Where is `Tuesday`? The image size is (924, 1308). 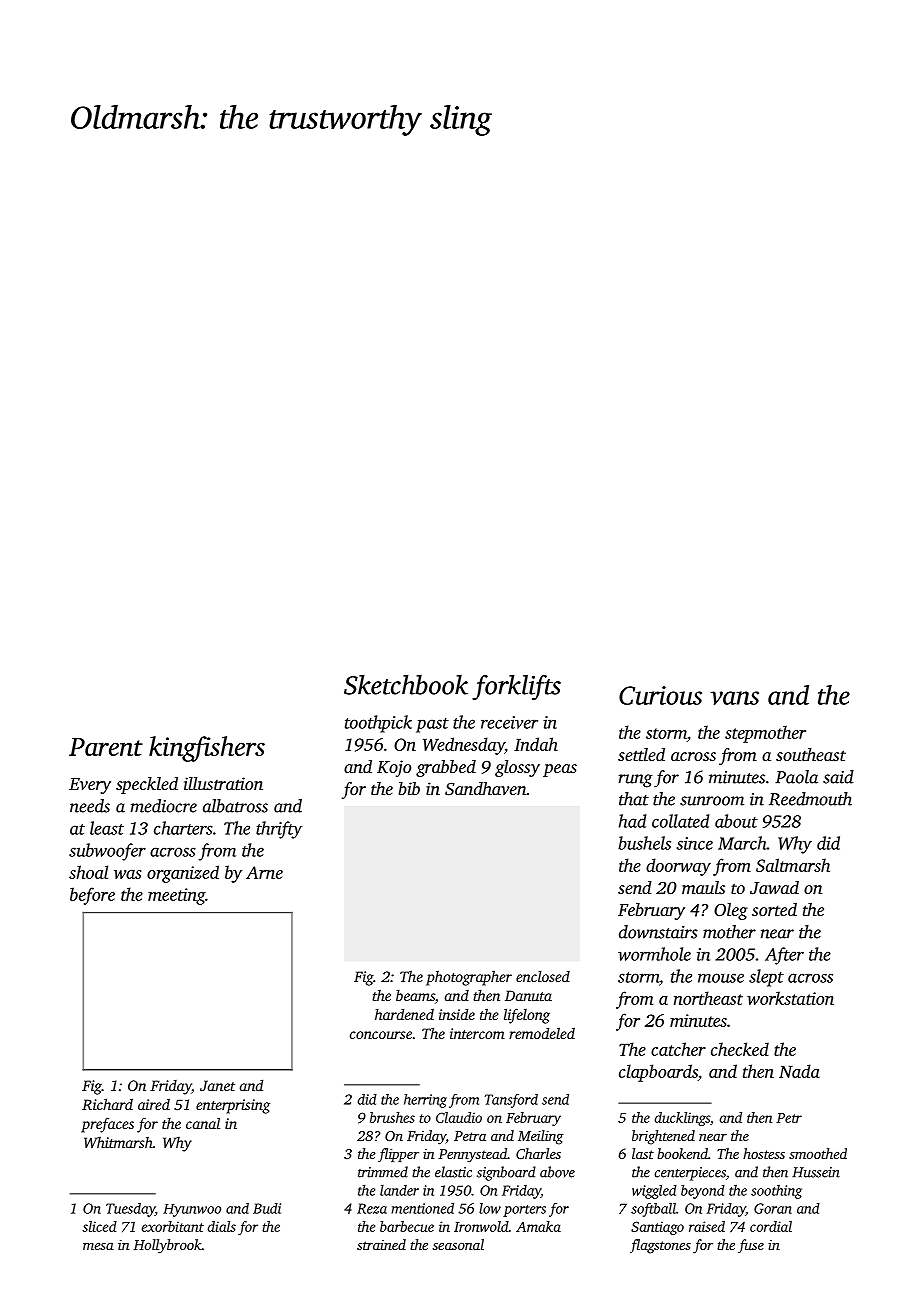 Tuesday is located at coordinates (130, 1210).
